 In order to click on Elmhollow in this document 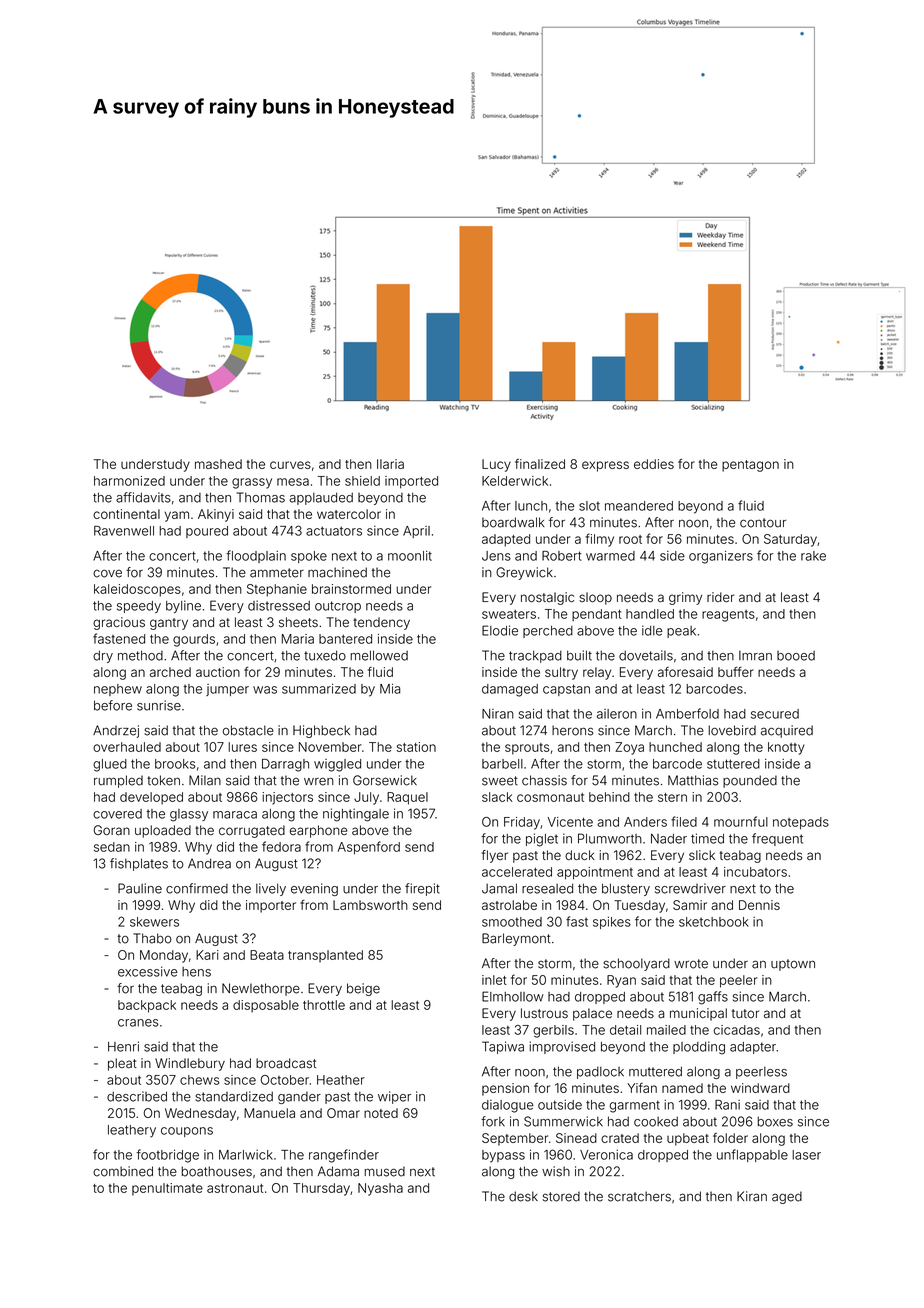, I will do `click(513, 996)`.
